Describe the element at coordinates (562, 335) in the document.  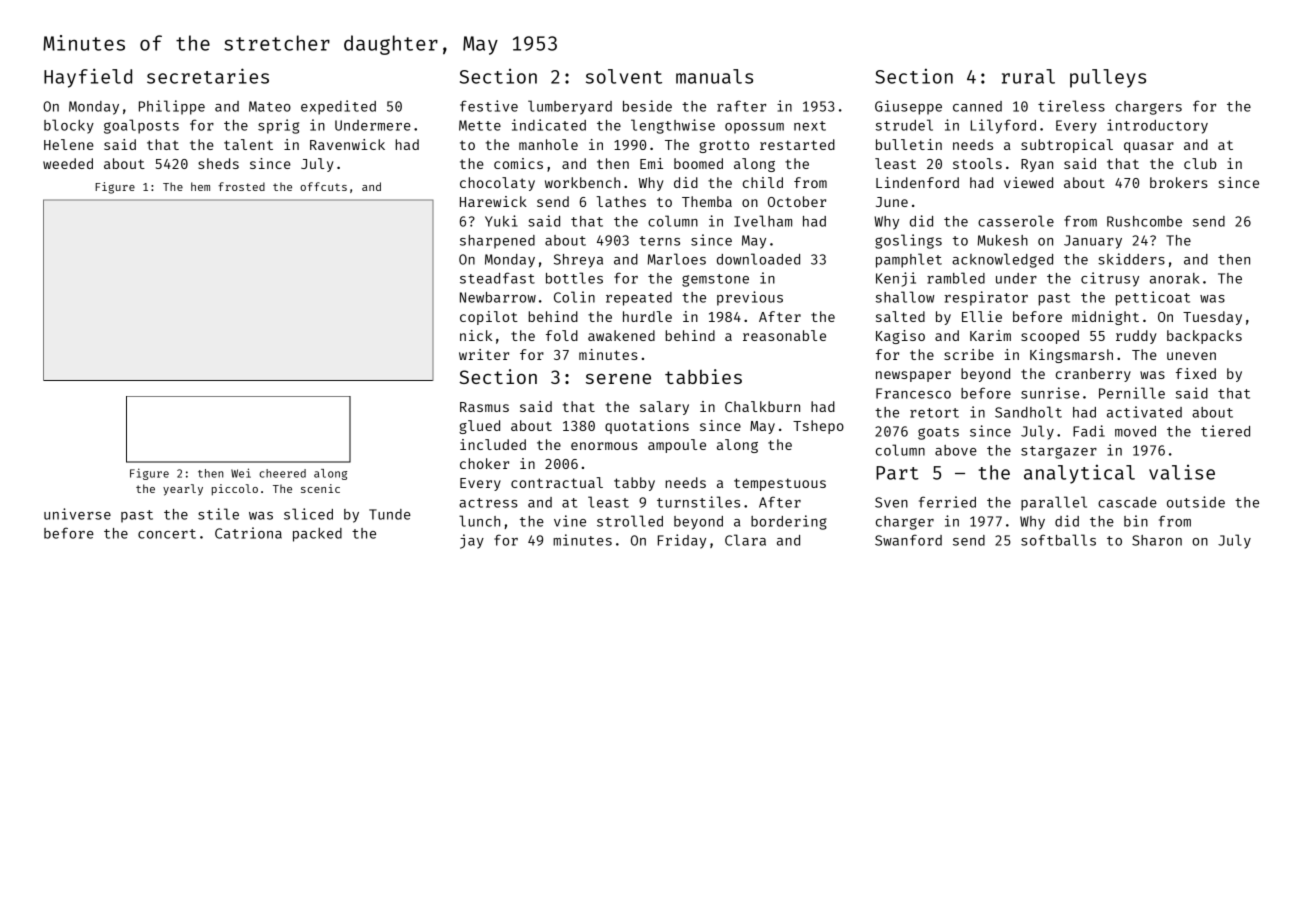
I see `fold` at that location.
